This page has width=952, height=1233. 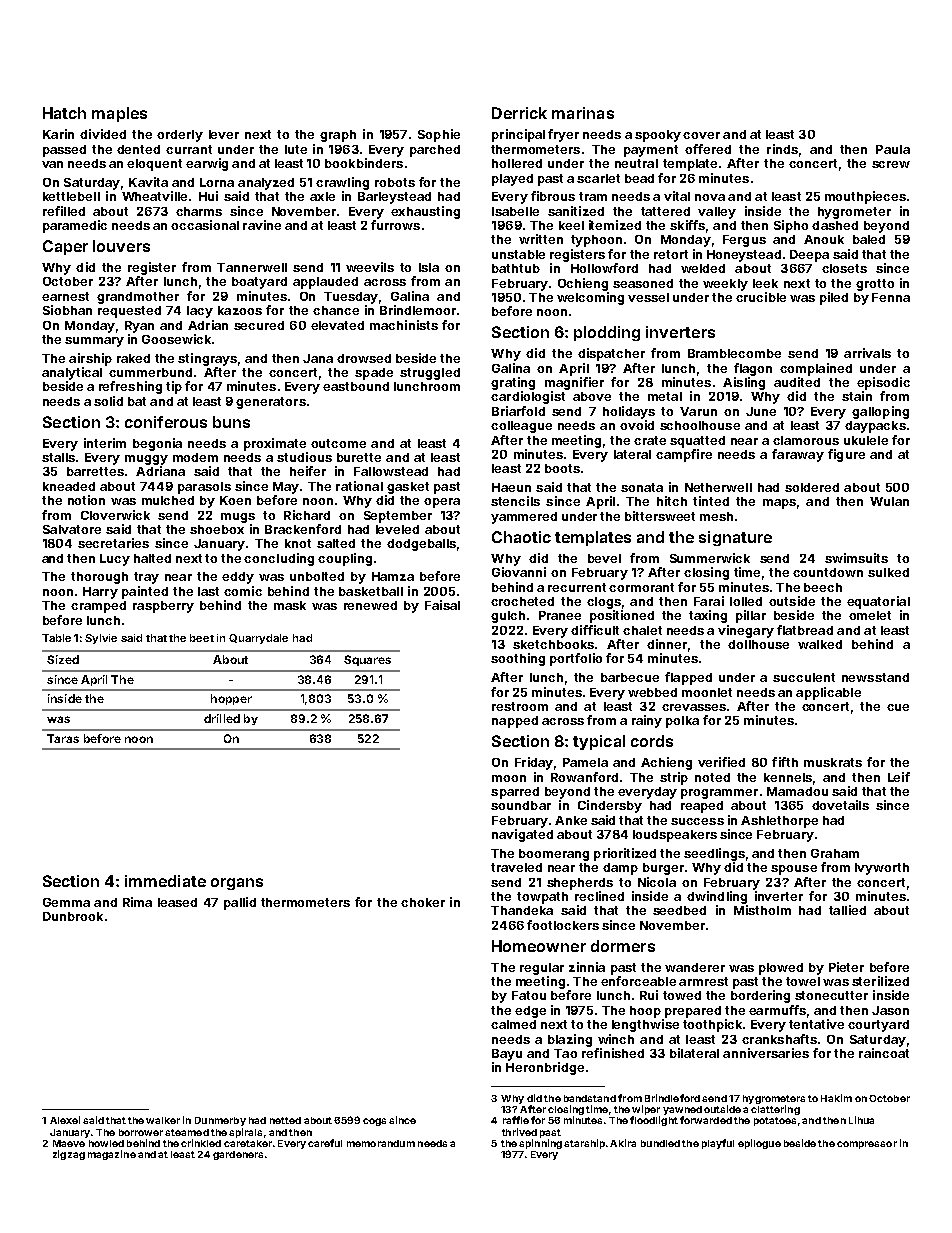 I want to click on marinas, so click(x=583, y=113).
